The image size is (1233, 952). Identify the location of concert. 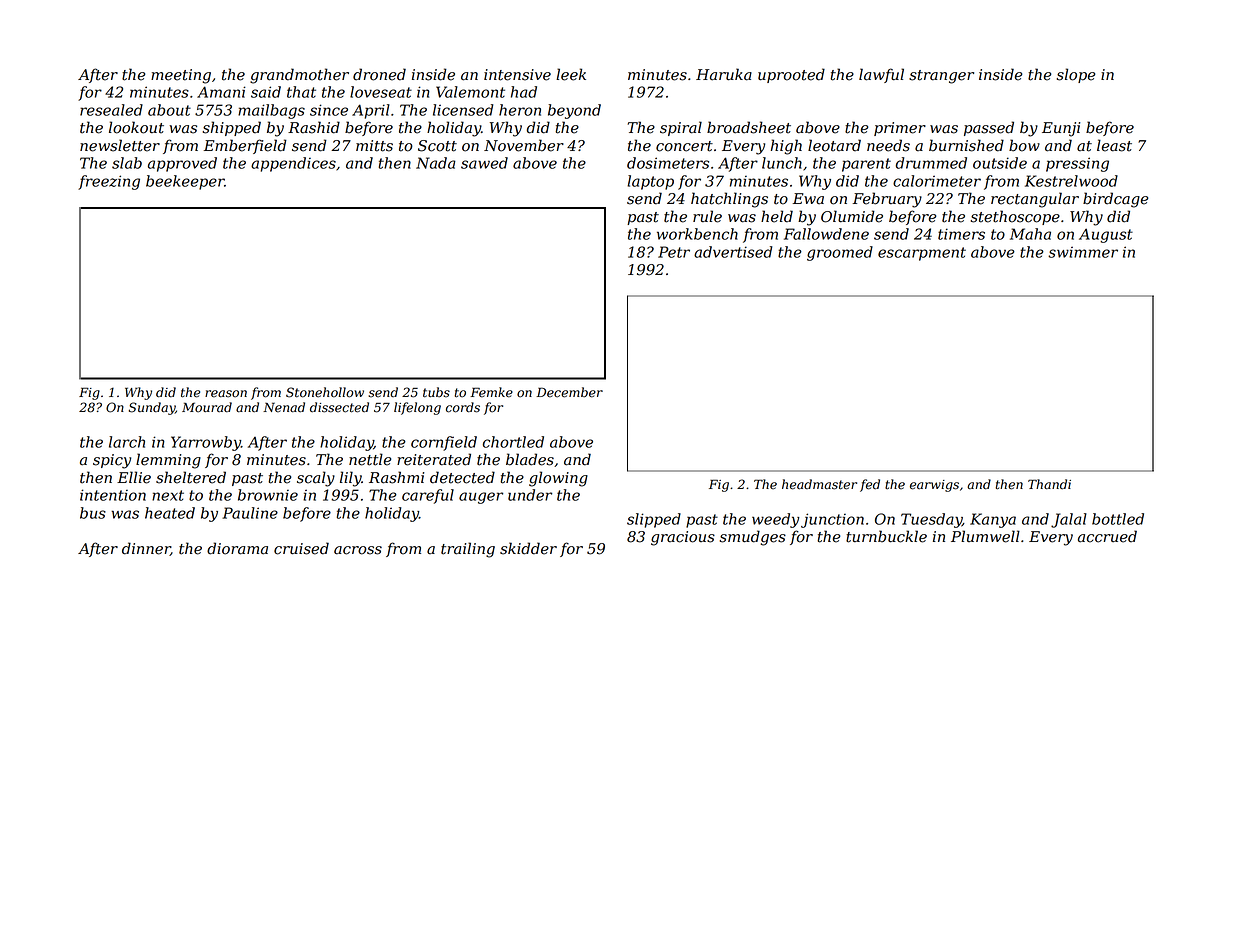
(684, 146).
